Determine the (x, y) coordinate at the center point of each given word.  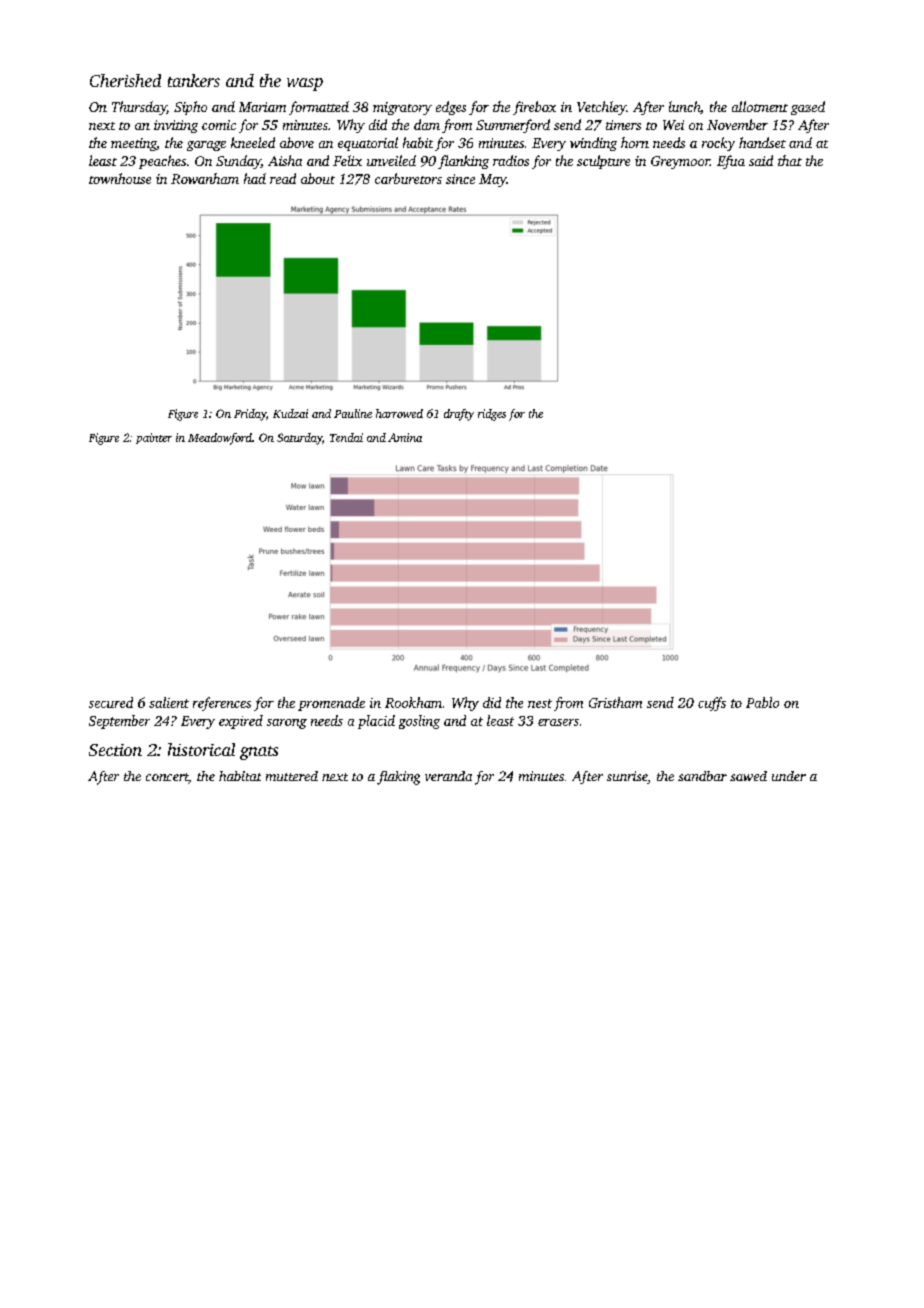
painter (154, 438)
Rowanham (205, 178)
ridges (492, 415)
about (318, 178)
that (790, 160)
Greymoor (680, 162)
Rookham (413, 702)
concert (167, 778)
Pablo (762, 702)
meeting (134, 144)
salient (169, 702)
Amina (405, 437)
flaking (398, 778)
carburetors (408, 178)
